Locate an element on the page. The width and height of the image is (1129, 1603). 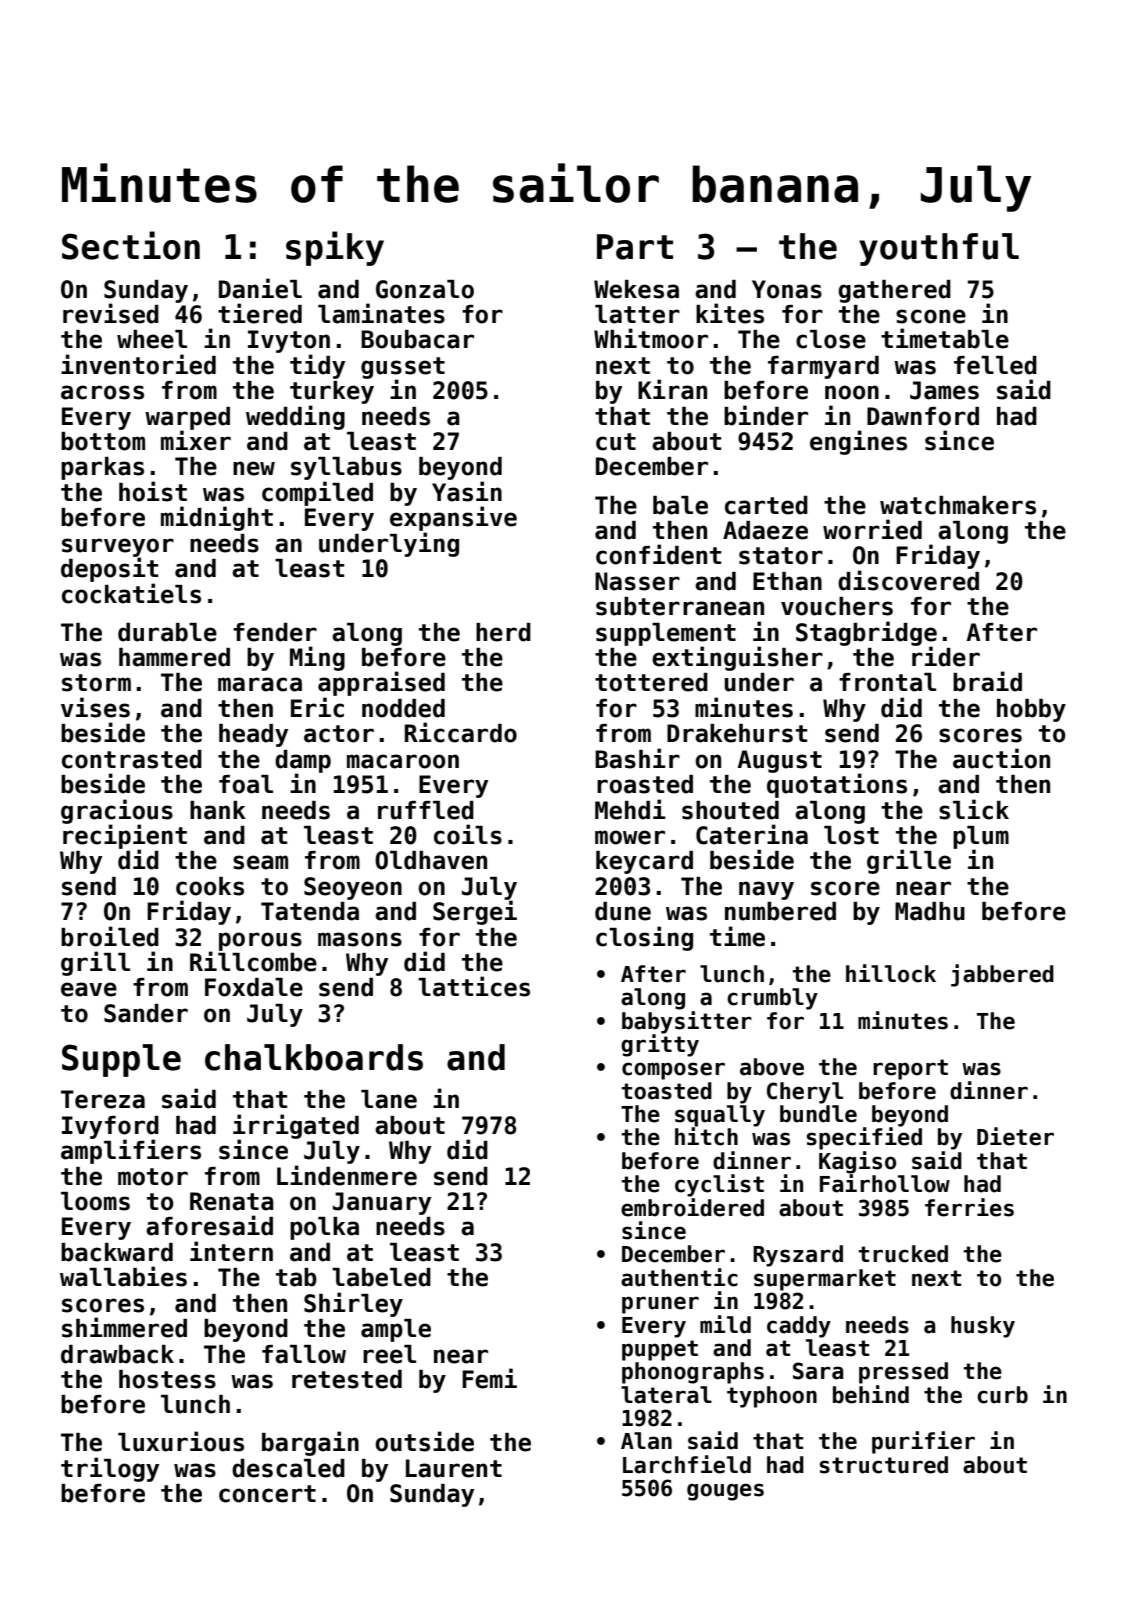
coils is located at coordinates (468, 834).
